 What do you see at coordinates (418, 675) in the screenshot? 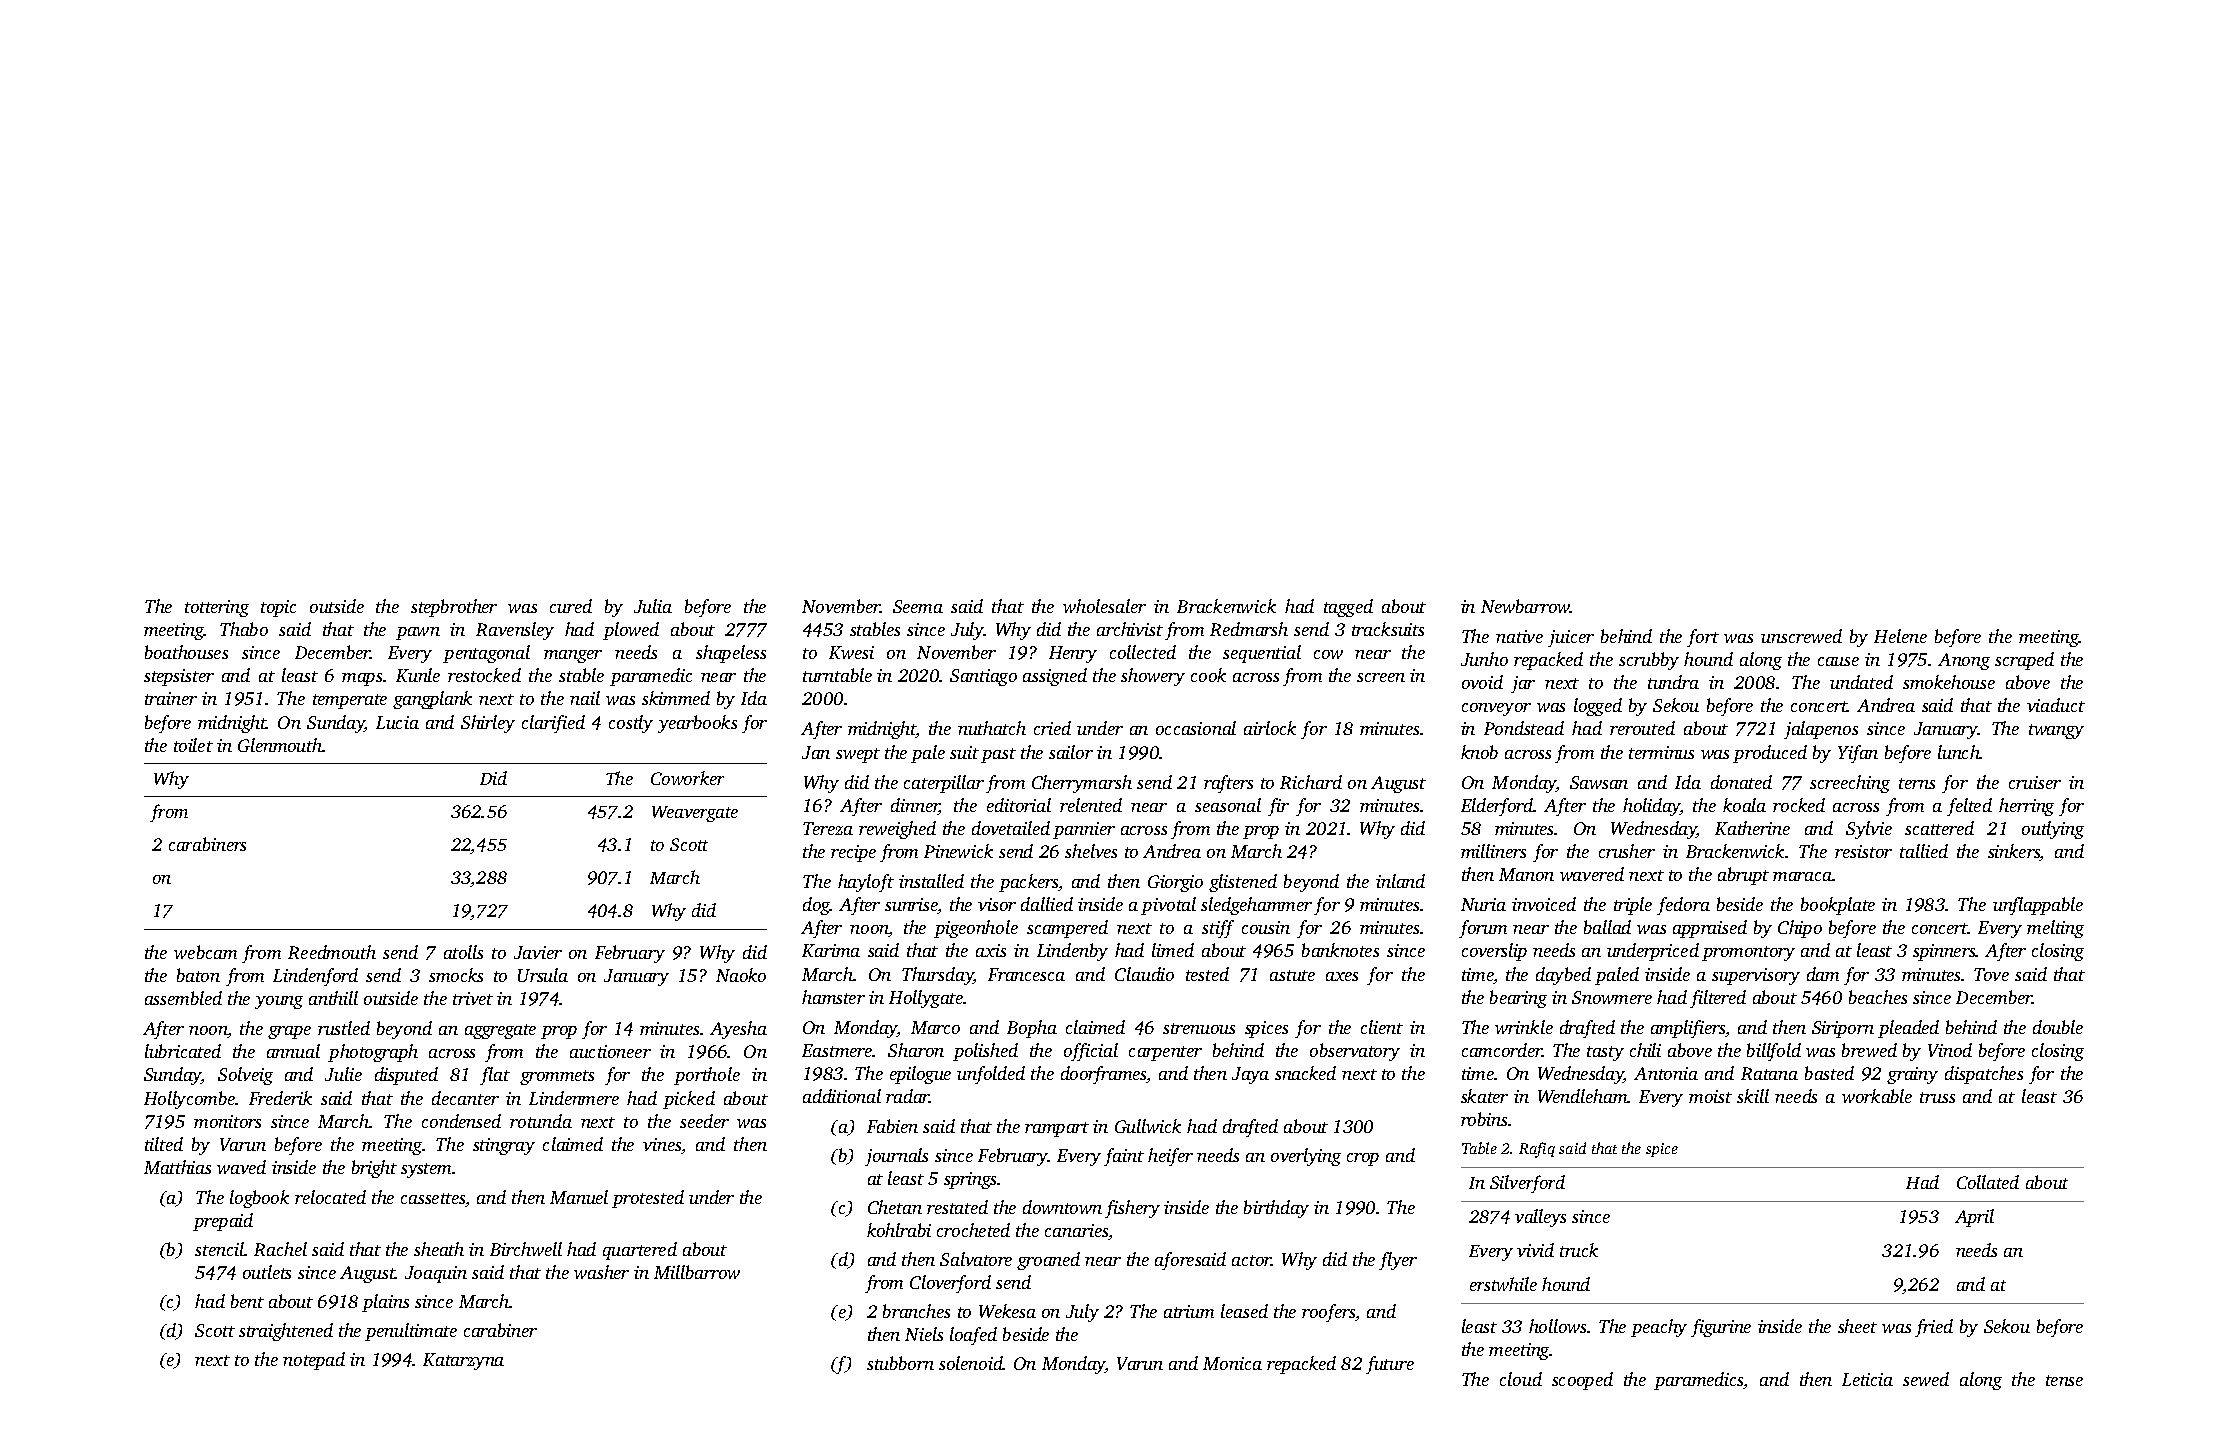
I see `Kunle` at bounding box center [418, 675].
